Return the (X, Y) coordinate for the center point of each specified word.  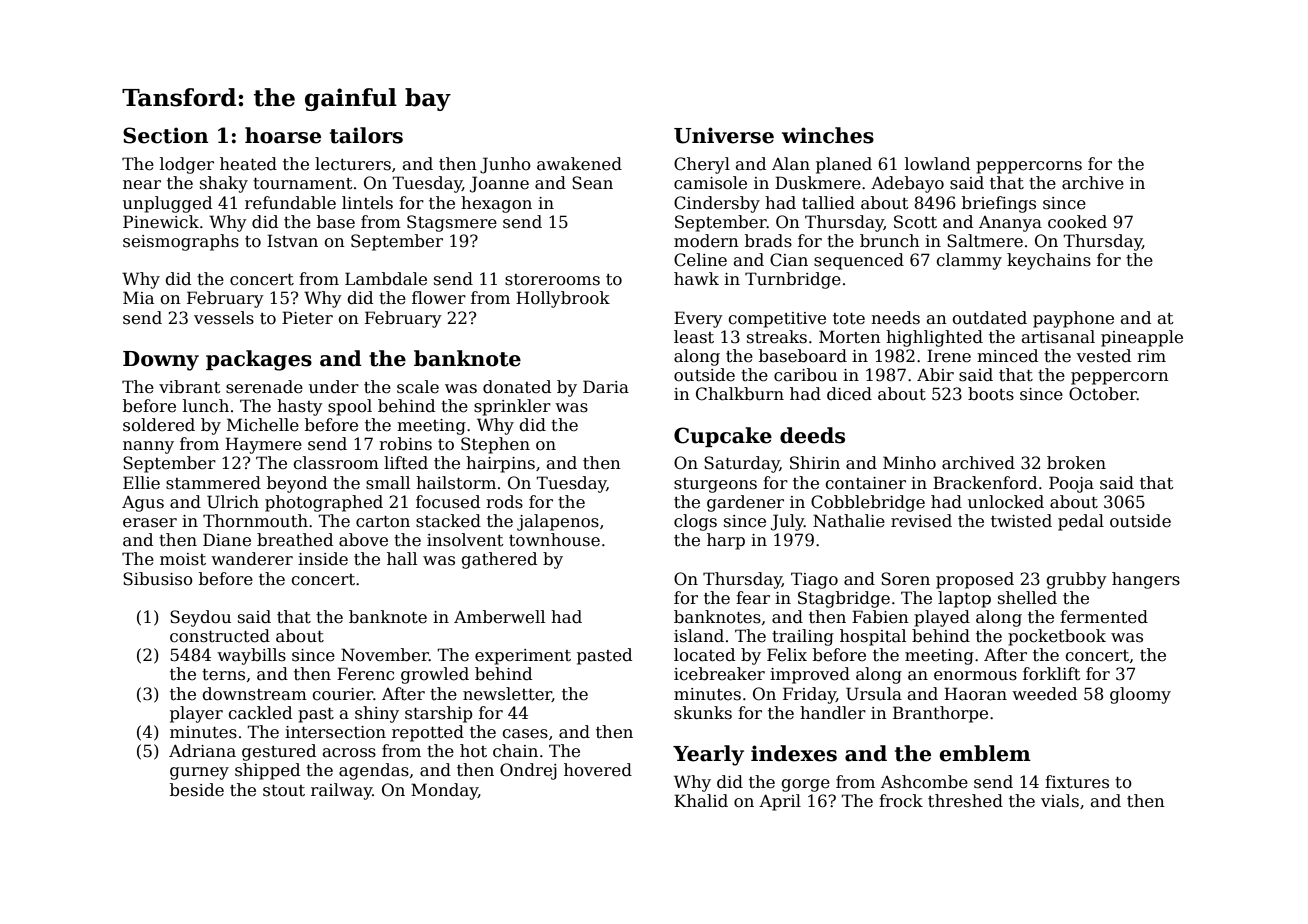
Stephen (495, 445)
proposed (975, 580)
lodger (187, 165)
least (694, 337)
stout (284, 791)
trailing (803, 637)
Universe (724, 135)
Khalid (701, 801)
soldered (159, 425)
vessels (224, 318)
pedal (1081, 522)
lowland (937, 164)
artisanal (1058, 337)
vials (1060, 801)
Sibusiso (158, 579)
